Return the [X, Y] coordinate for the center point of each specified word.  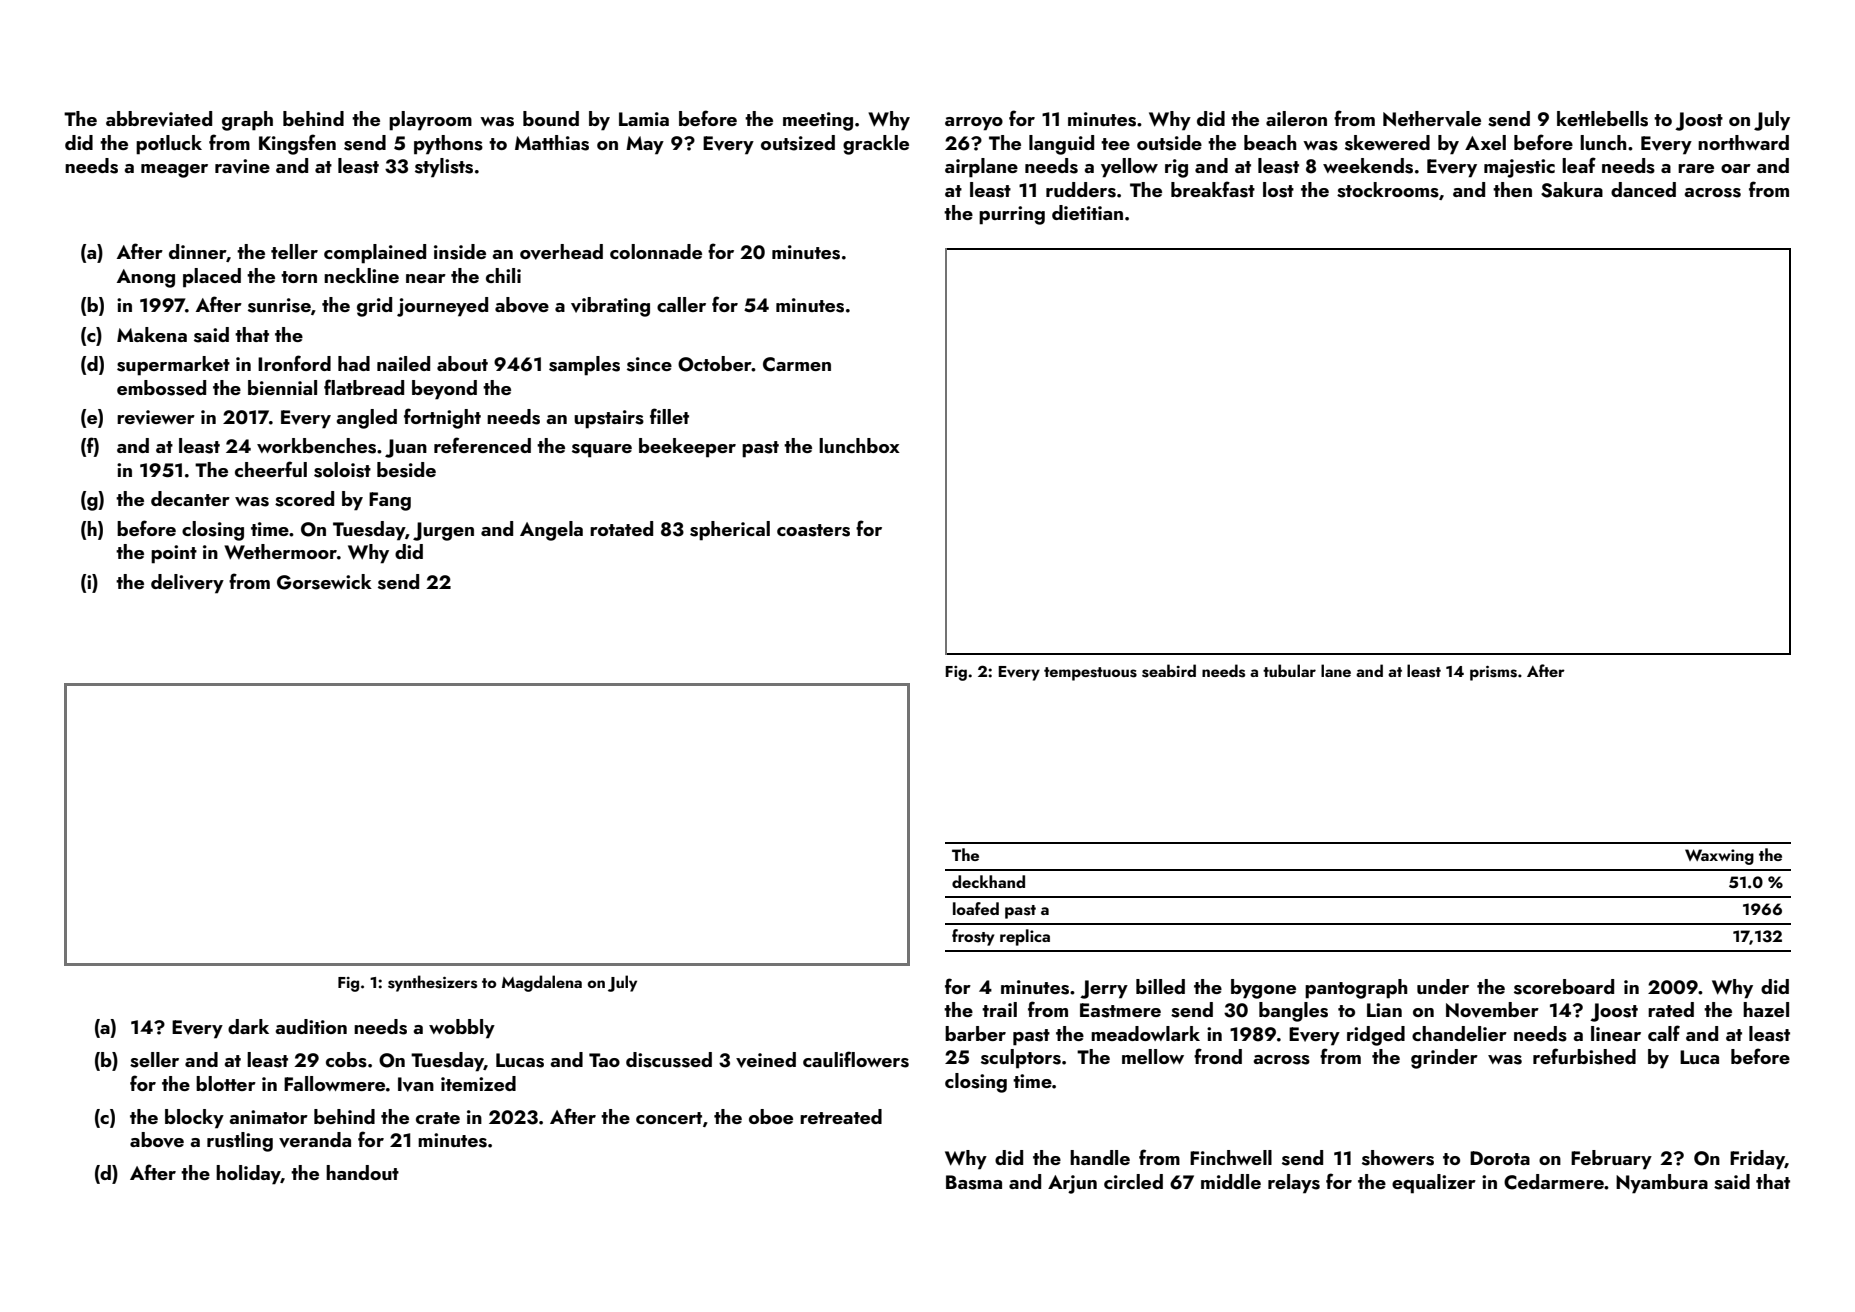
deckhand [988, 881]
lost [1278, 190]
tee [1115, 144]
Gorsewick [324, 582]
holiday [248, 1175]
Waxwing [1719, 857]
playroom [430, 121]
